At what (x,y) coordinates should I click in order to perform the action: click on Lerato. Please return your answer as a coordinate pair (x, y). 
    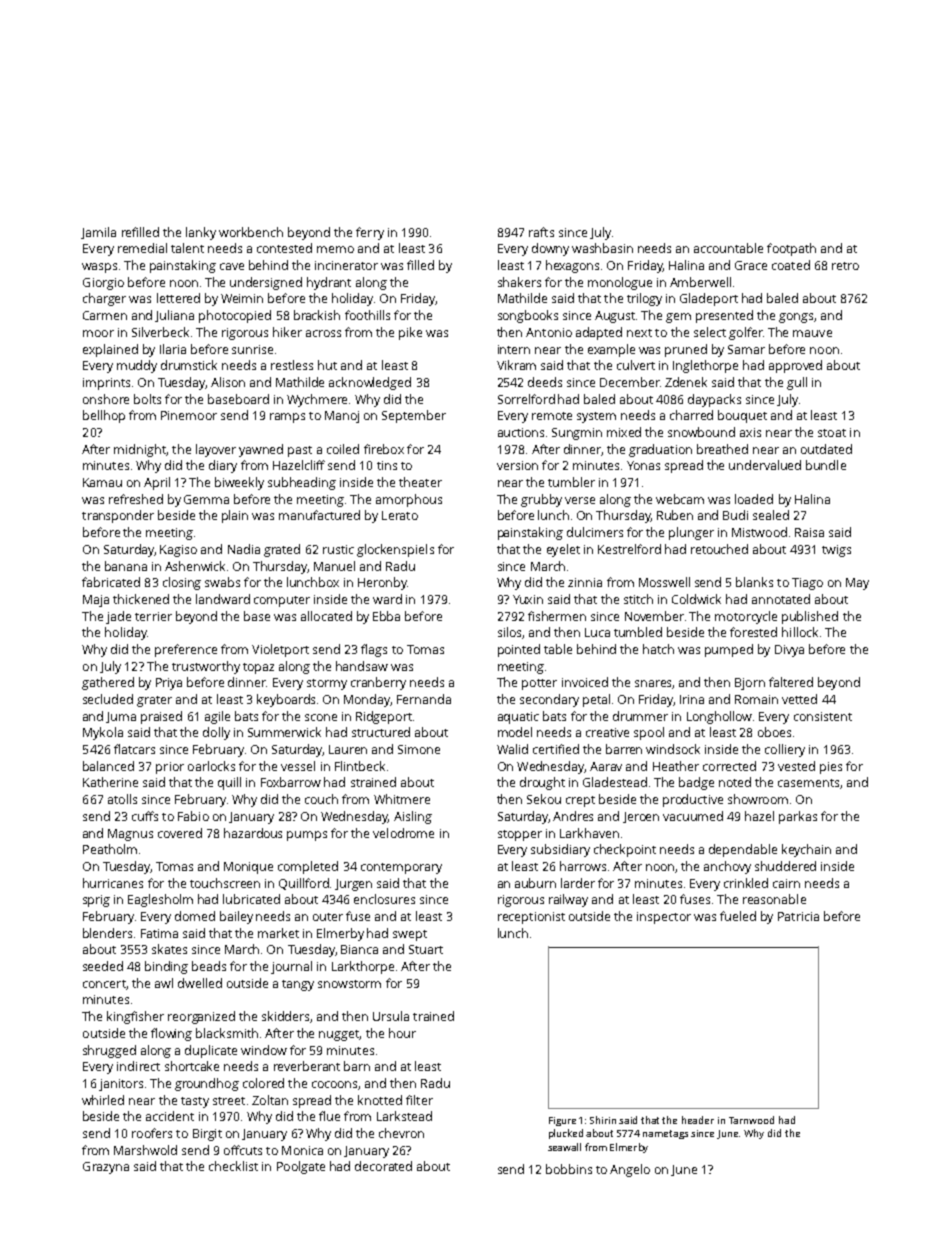
    Looking at the image, I should click on (400, 515).
